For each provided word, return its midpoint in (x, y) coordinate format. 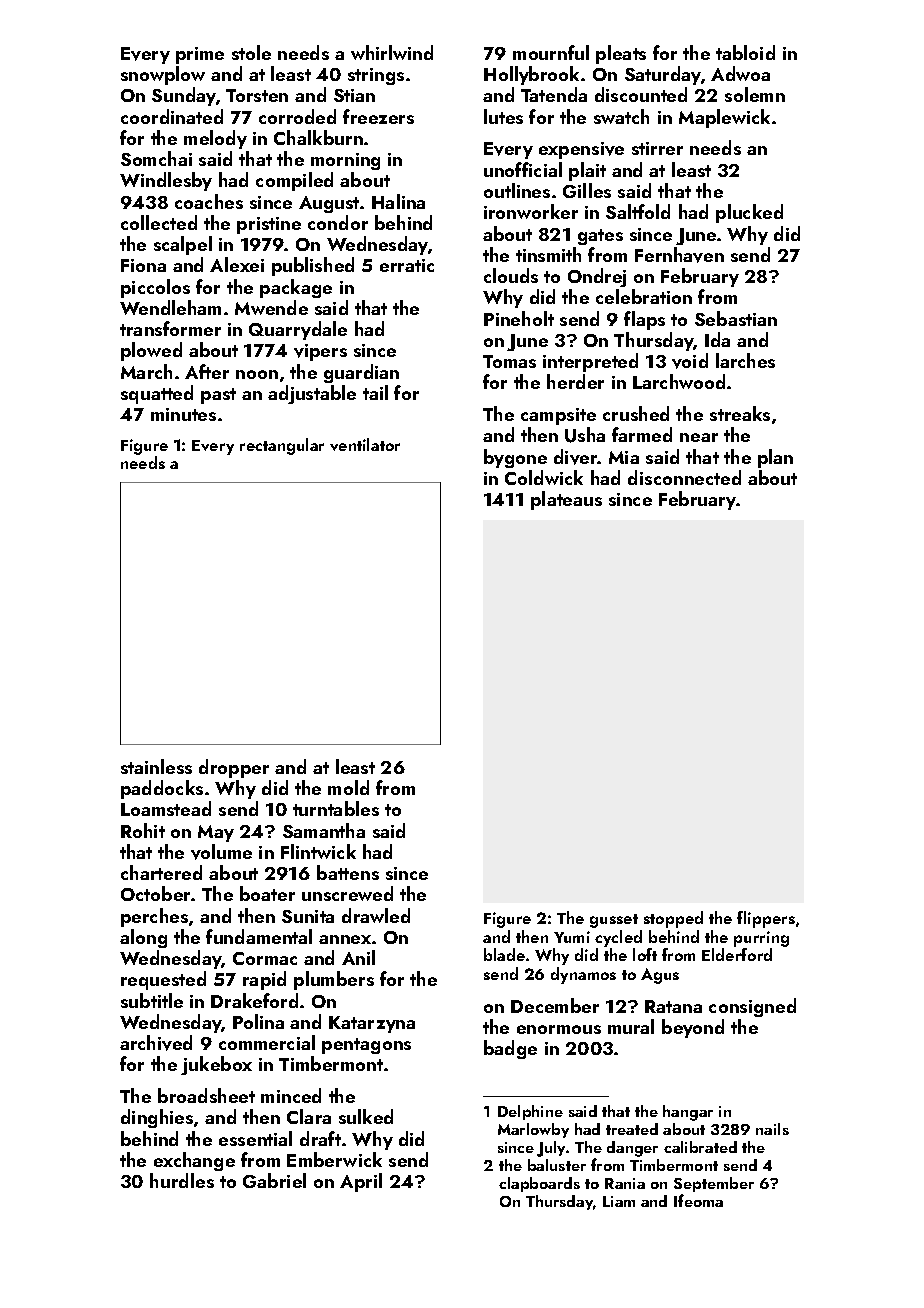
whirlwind (392, 52)
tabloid (745, 52)
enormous (559, 1029)
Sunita (308, 916)
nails (772, 1129)
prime (200, 55)
